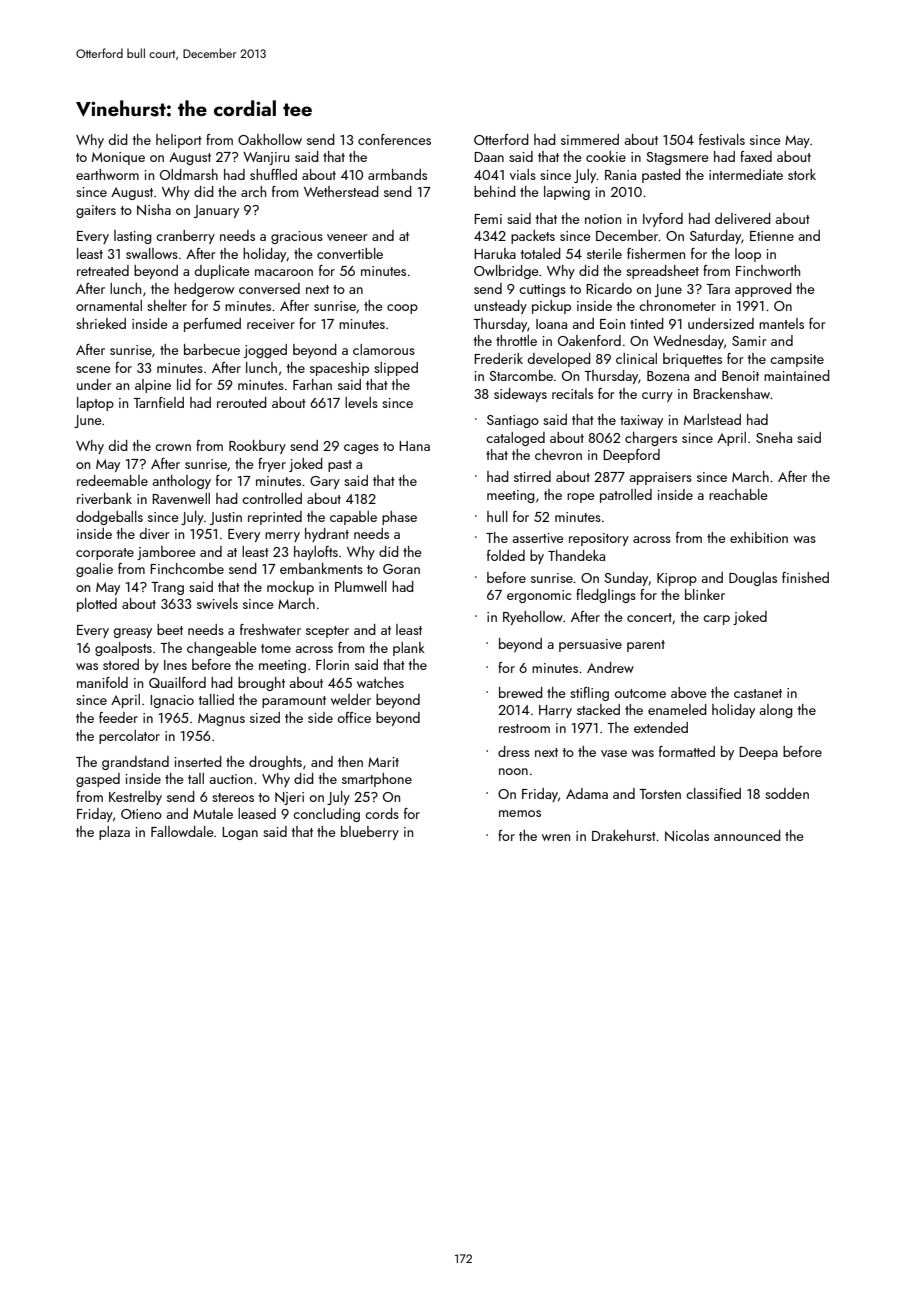 The height and width of the screenshot is (1316, 908). Describe the element at coordinates (114, 833) in the screenshot. I see `plaza` at that location.
